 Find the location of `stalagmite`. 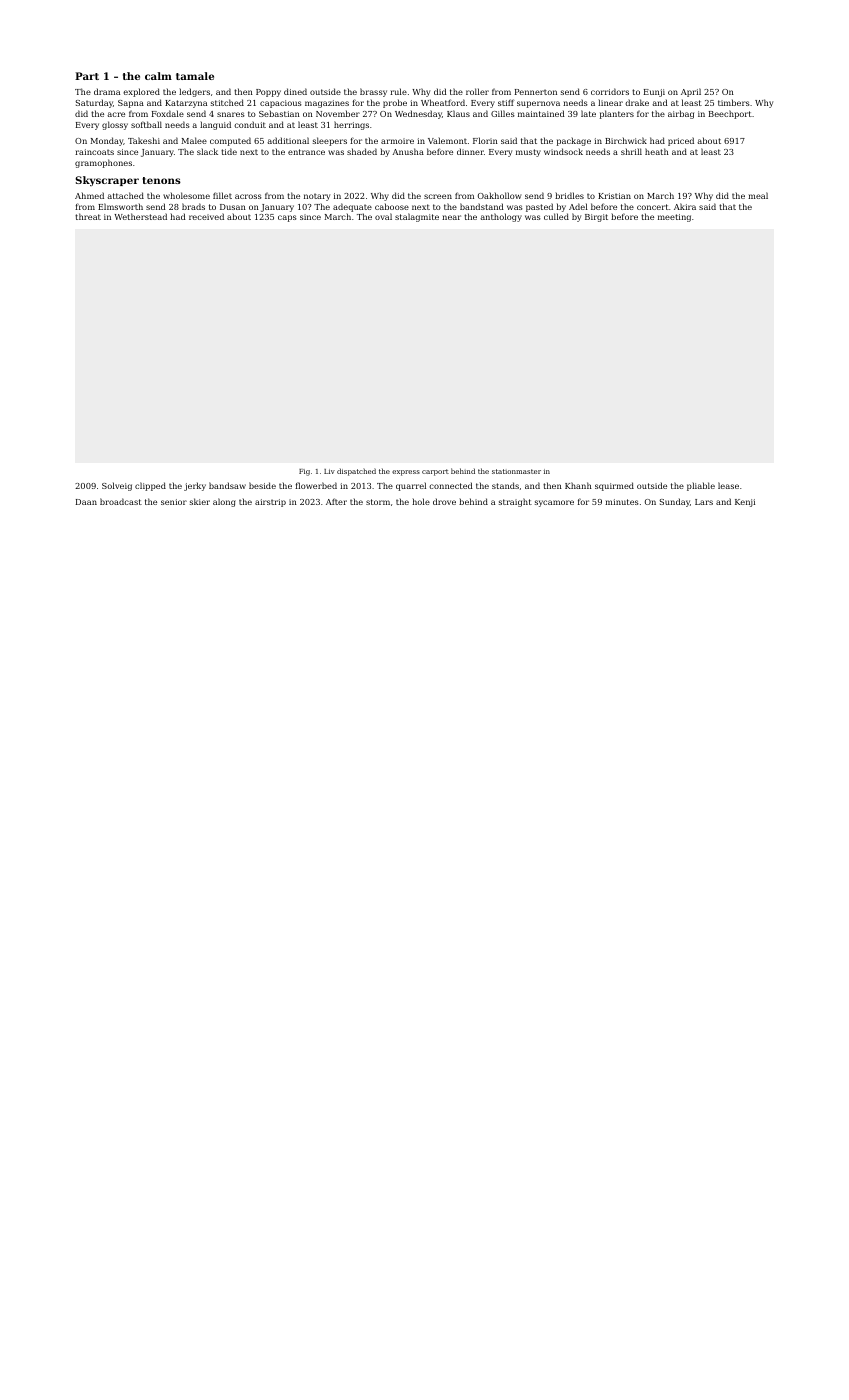

stalagmite is located at coordinates (417, 217).
